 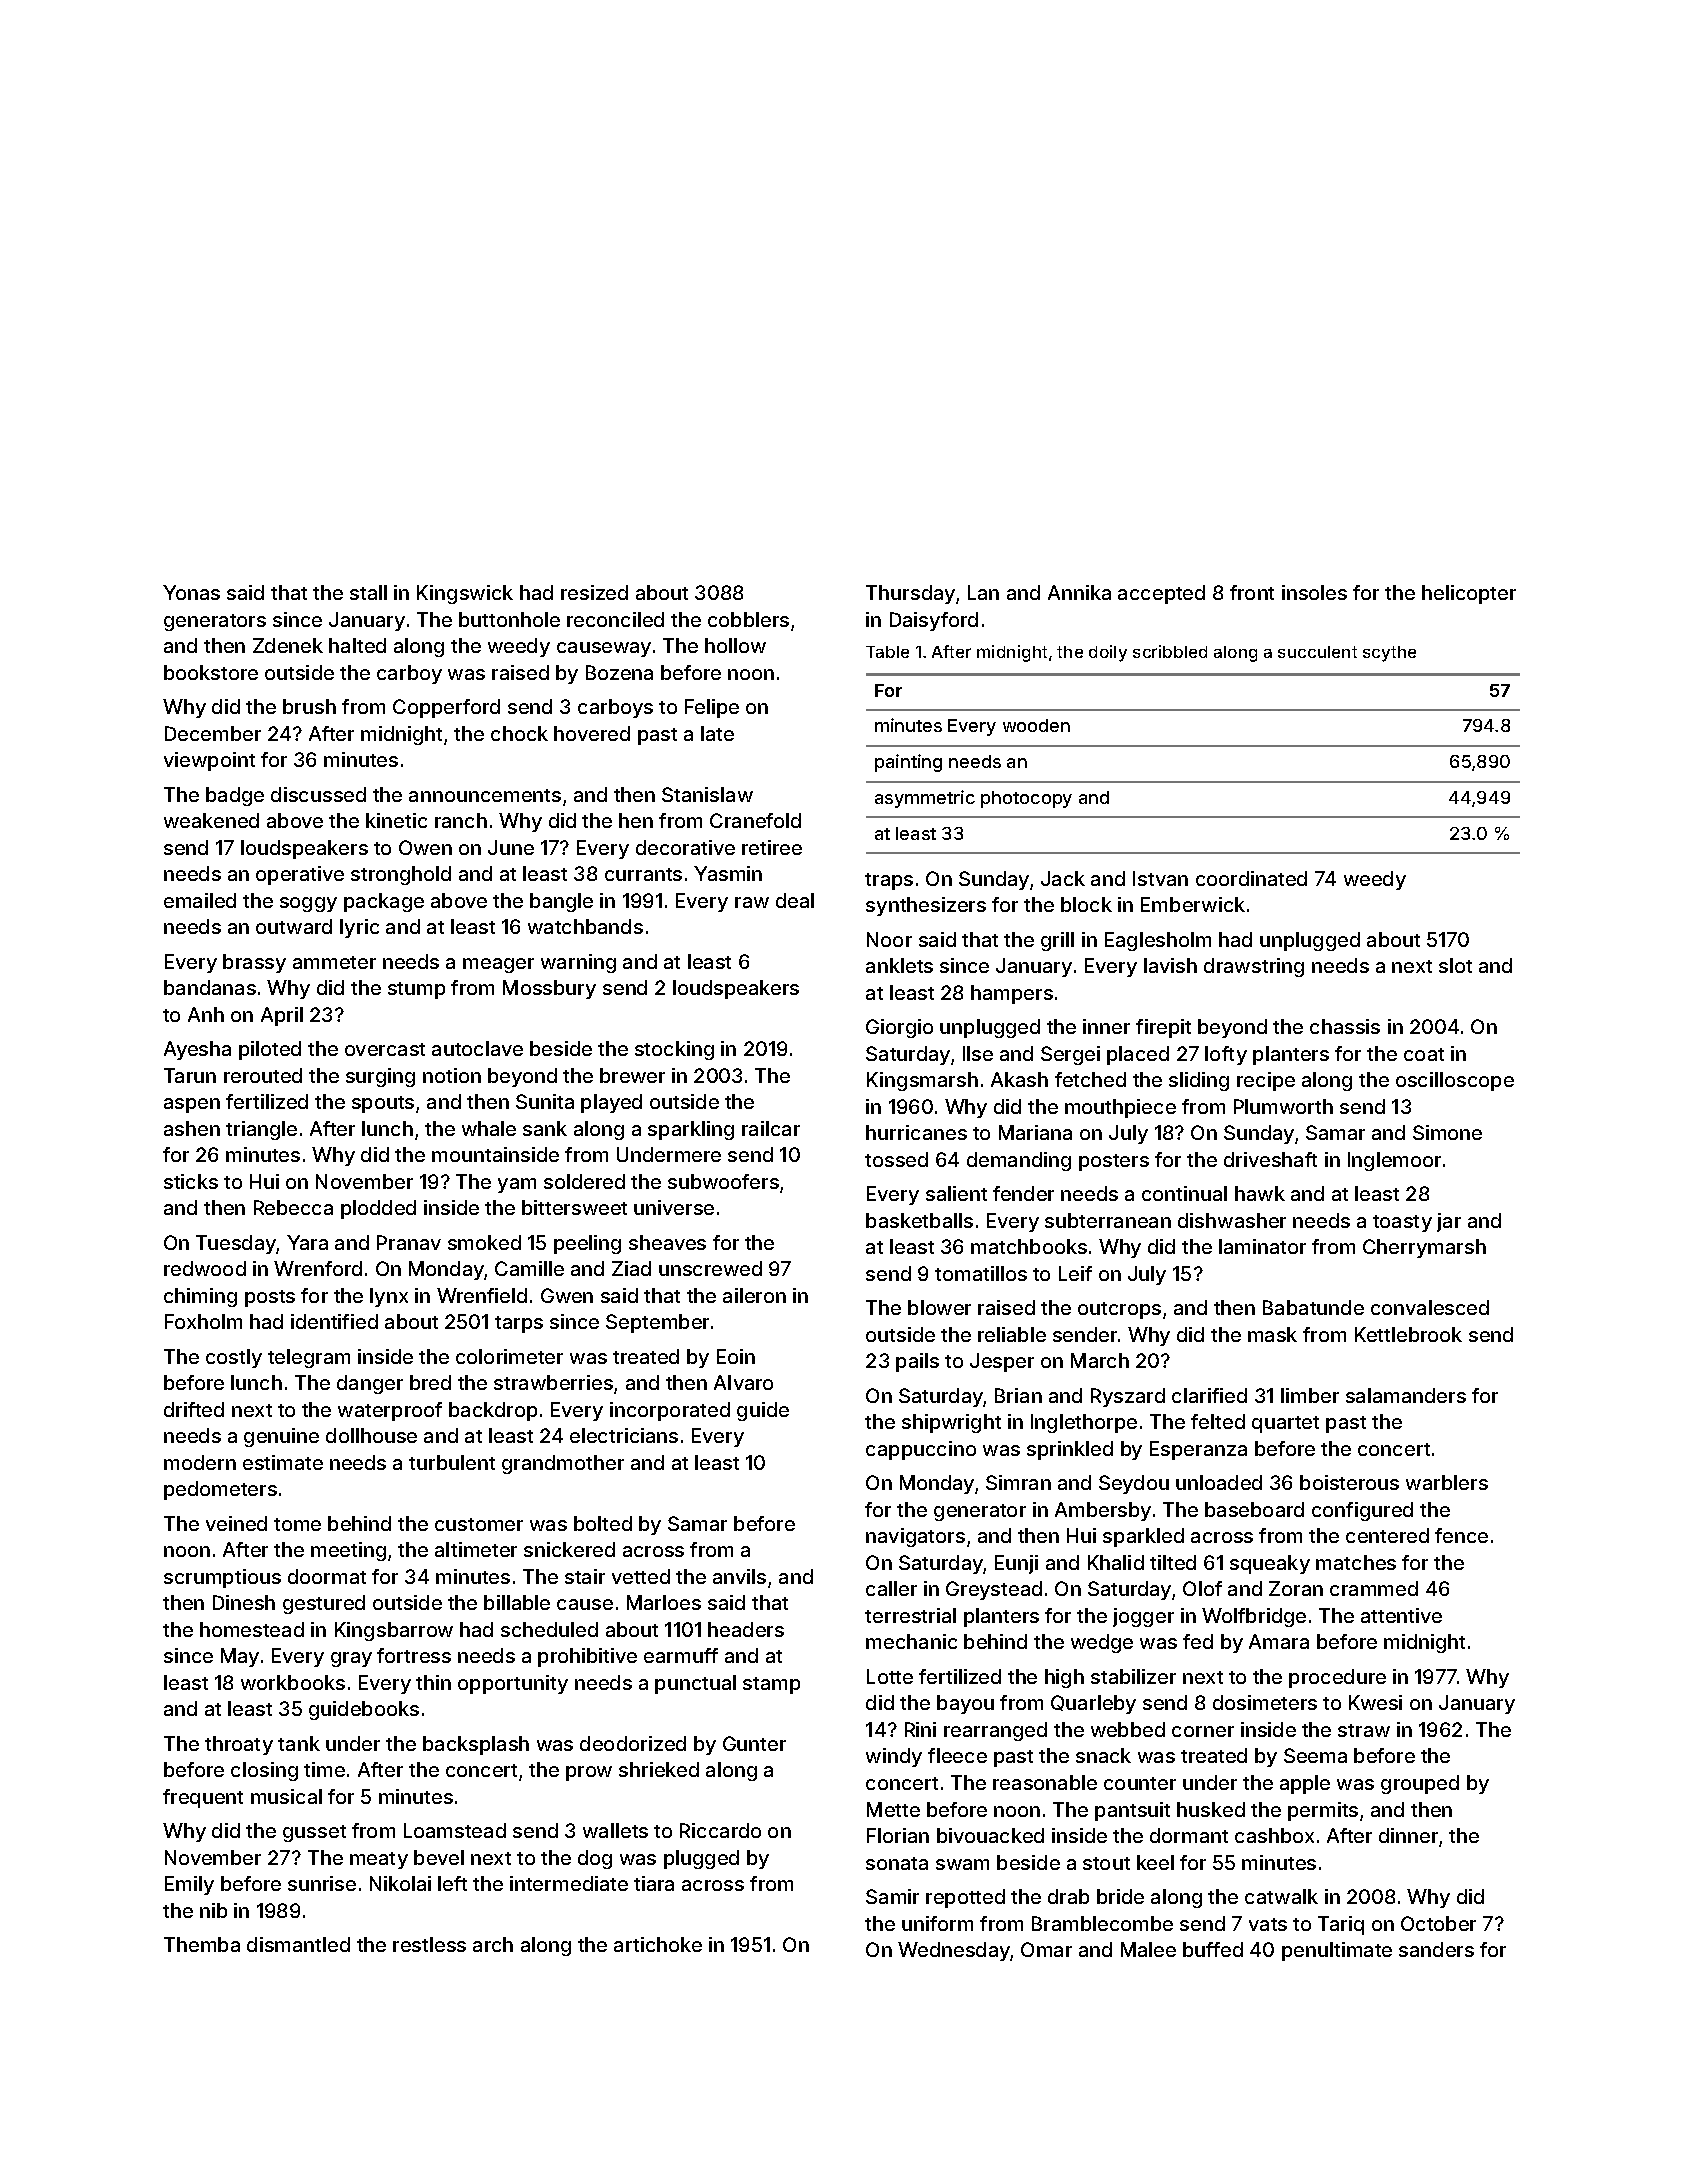 I want to click on navigators, so click(x=915, y=1537).
